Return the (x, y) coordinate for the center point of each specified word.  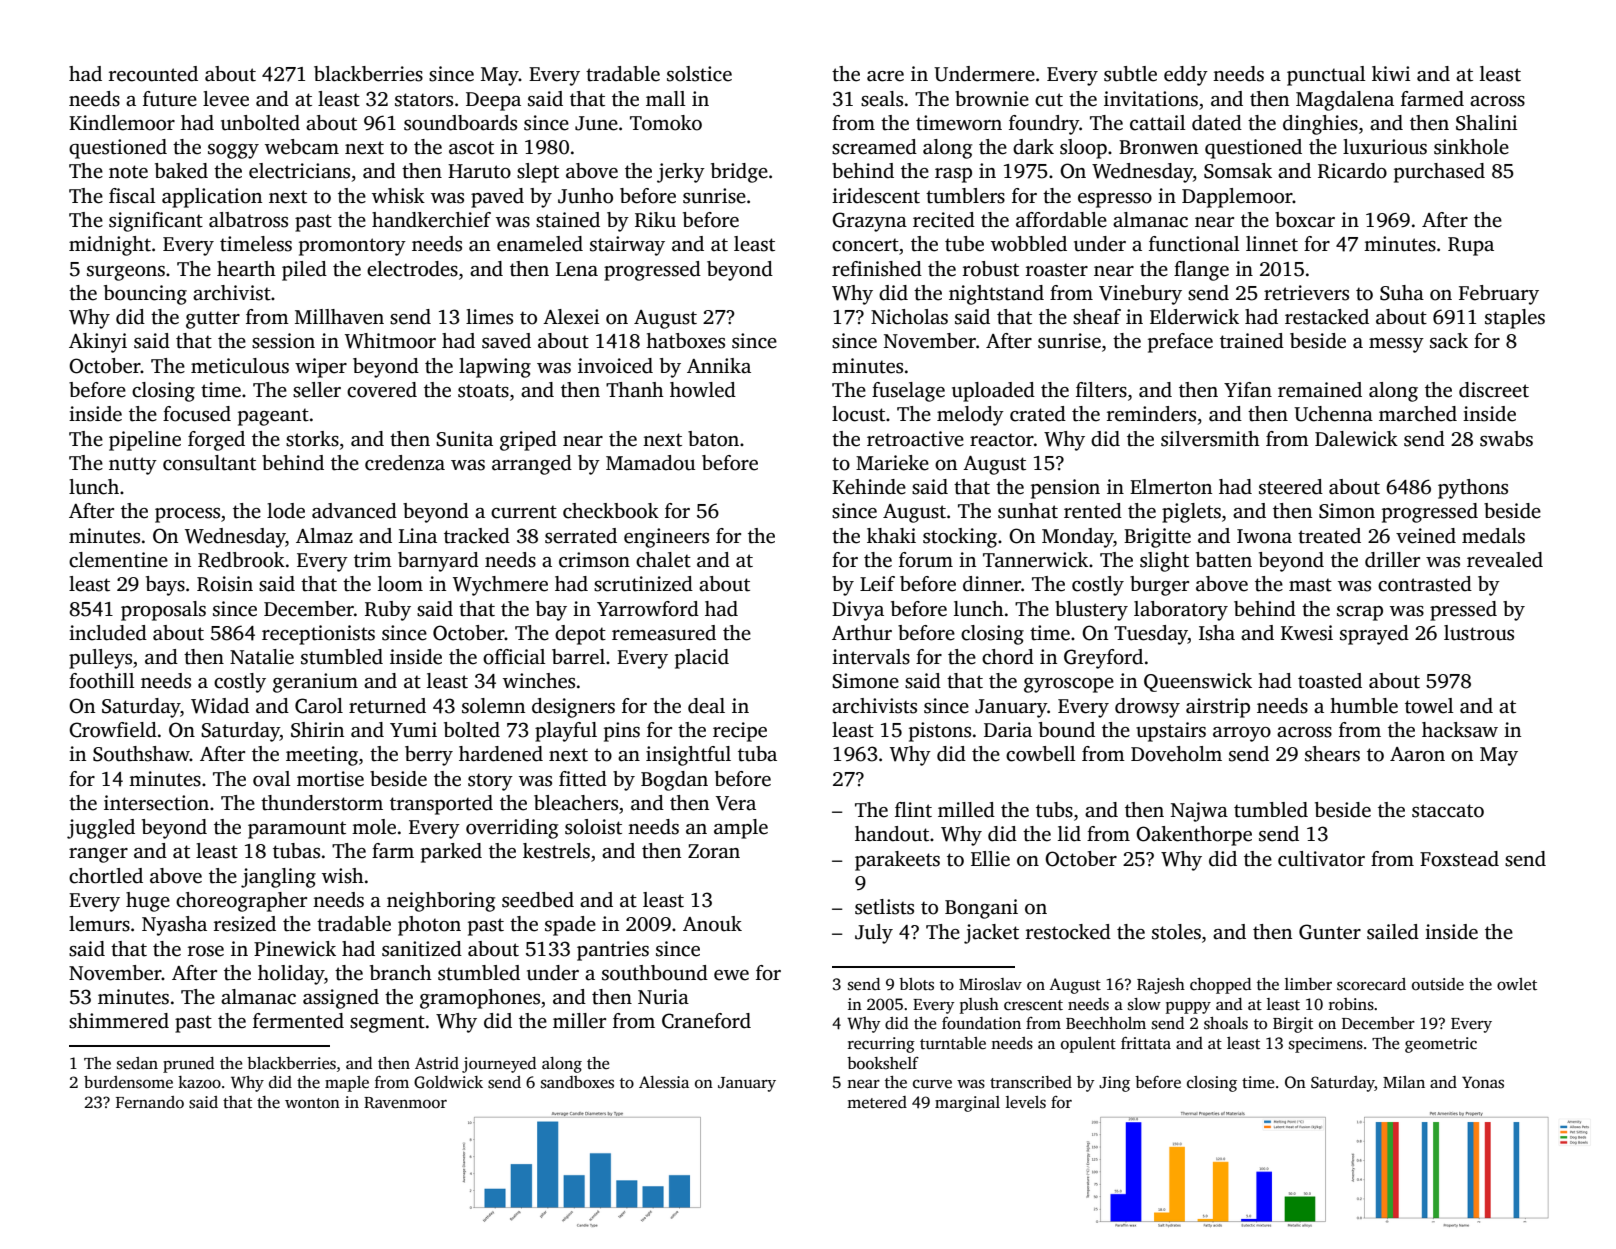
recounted (153, 74)
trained (1252, 341)
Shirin (317, 730)
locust (858, 414)
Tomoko (666, 123)
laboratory (1181, 611)
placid (702, 659)
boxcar (1305, 220)
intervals (871, 657)
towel (1429, 706)
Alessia (664, 1082)
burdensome (128, 1082)
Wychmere (500, 586)
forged (216, 441)
